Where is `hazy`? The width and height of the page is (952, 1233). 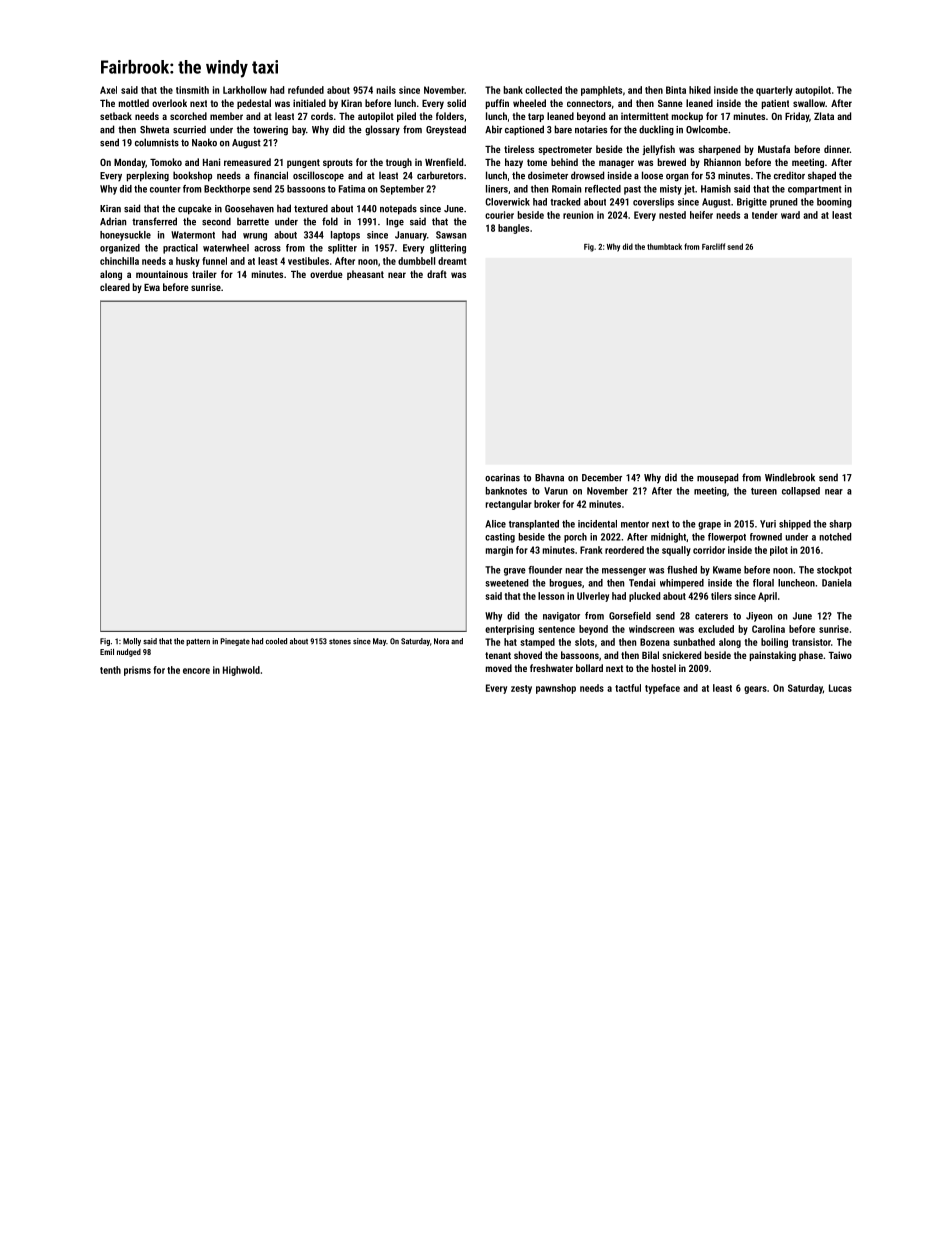
hazy is located at coordinates (514, 163).
